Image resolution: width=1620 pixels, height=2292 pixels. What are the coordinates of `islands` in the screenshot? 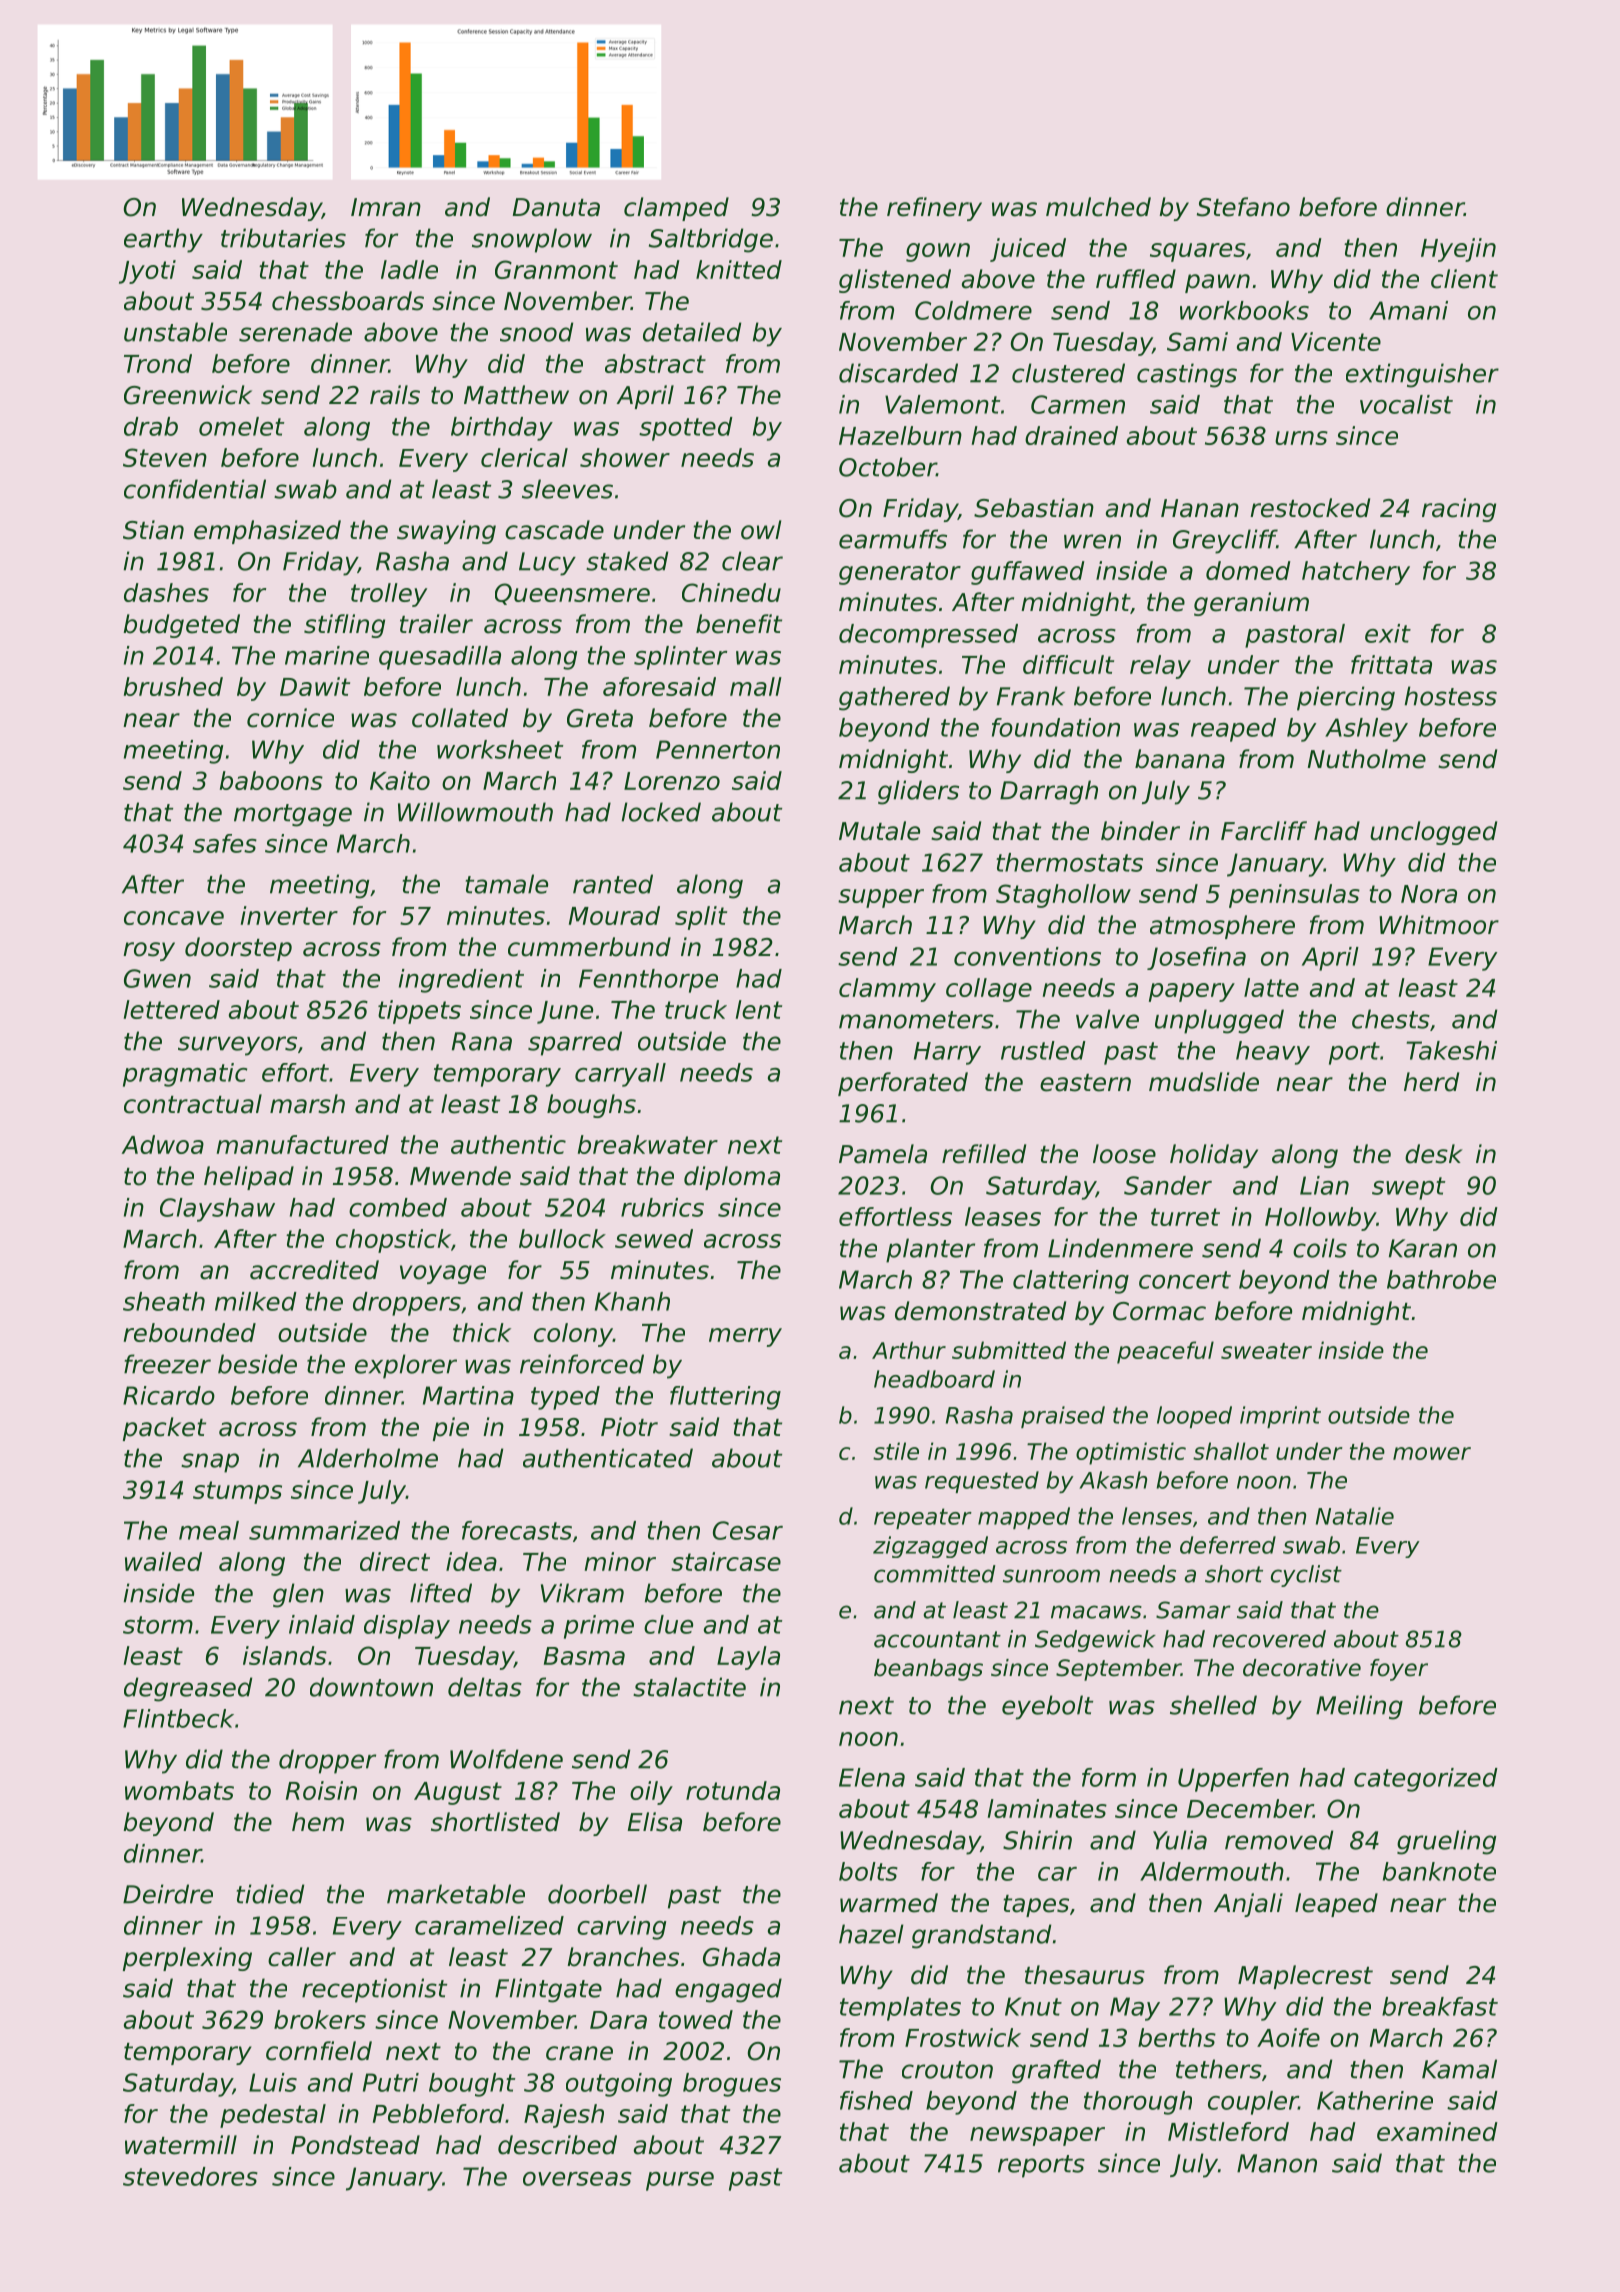 It's located at (285, 1655).
